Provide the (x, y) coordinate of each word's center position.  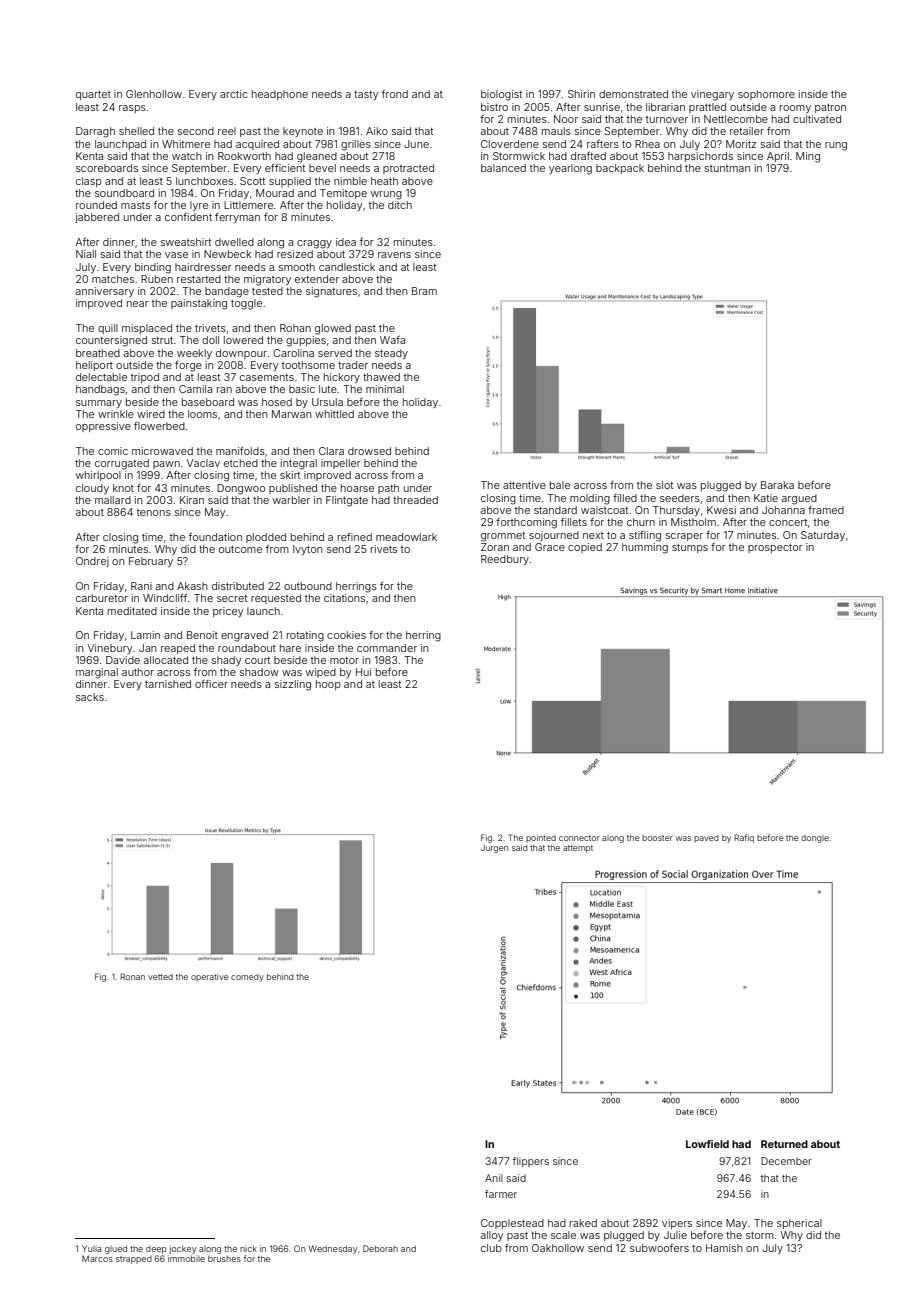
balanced (503, 168)
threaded (415, 500)
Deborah (380, 1248)
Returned (784, 1144)
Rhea (647, 144)
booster (657, 838)
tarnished (168, 684)
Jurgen (494, 849)
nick (248, 1248)
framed (826, 510)
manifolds (240, 451)
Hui (363, 672)
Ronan (133, 976)
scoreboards (107, 168)
